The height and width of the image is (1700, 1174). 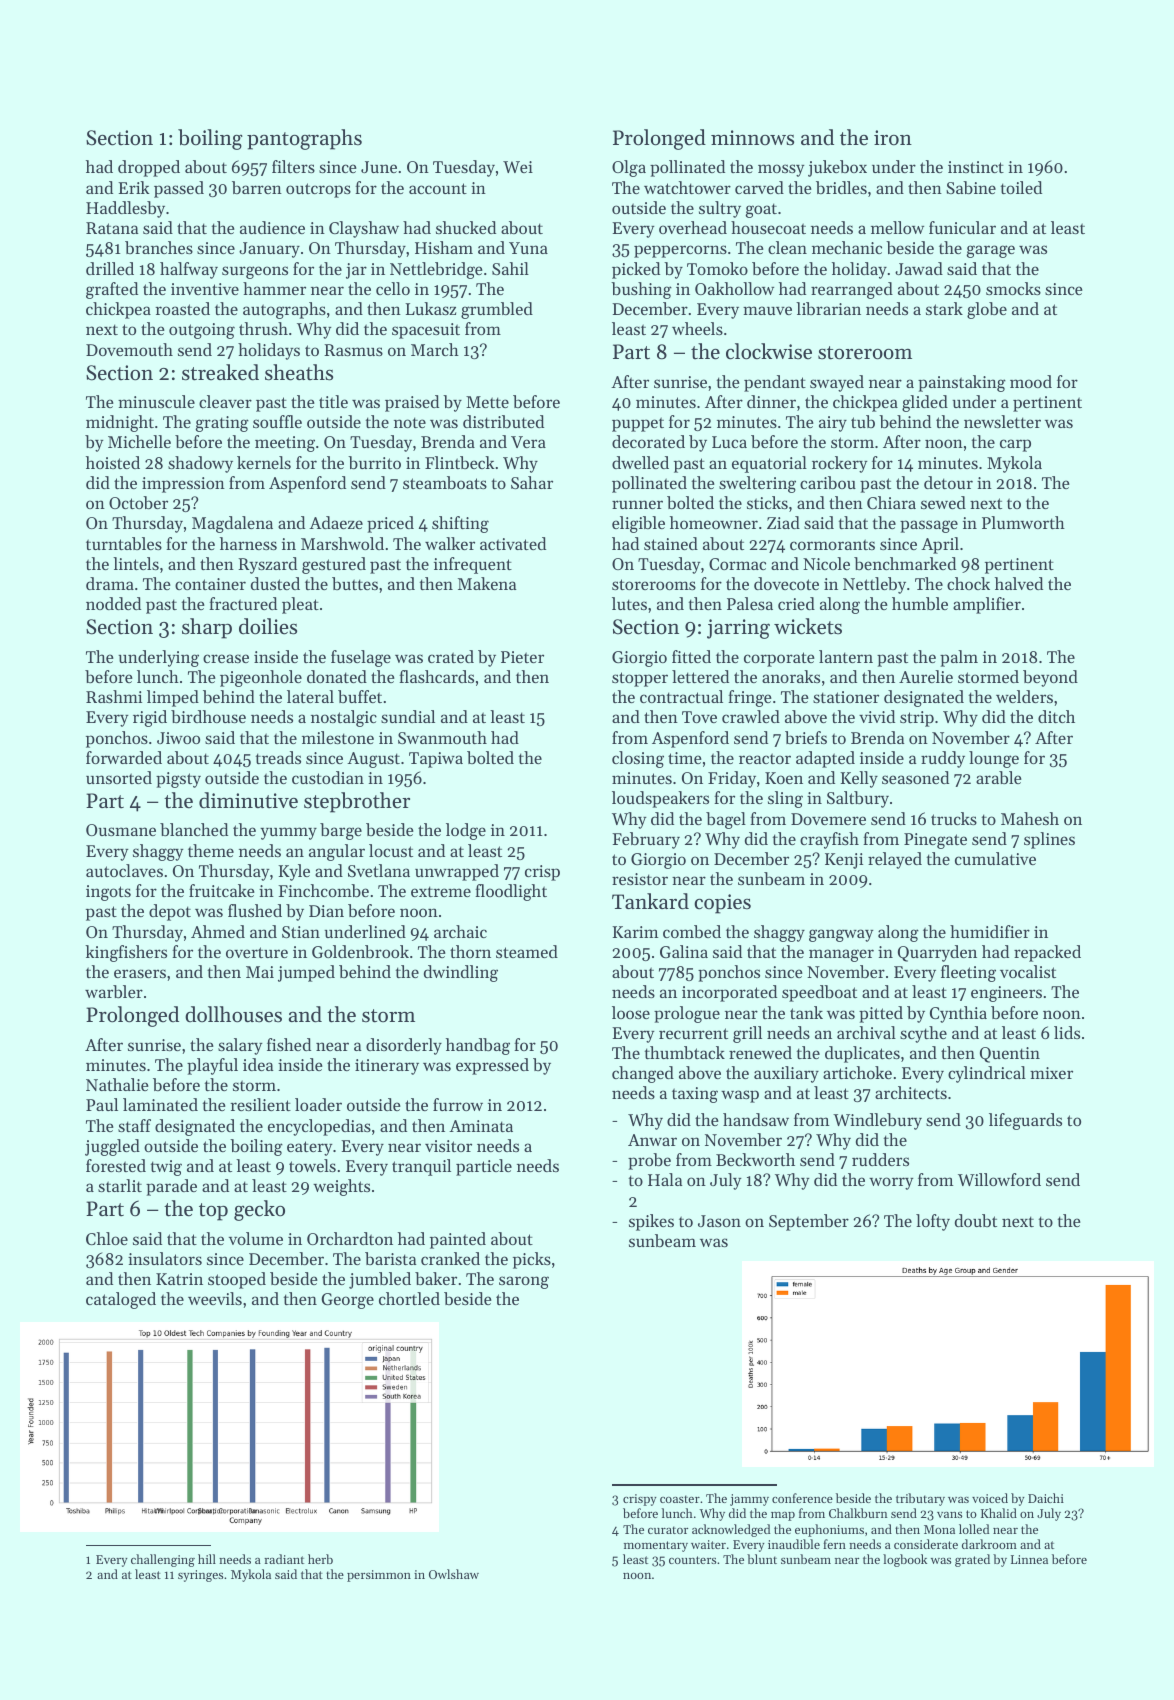 What do you see at coordinates (920, 603) in the image?
I see `humble` at bounding box center [920, 603].
